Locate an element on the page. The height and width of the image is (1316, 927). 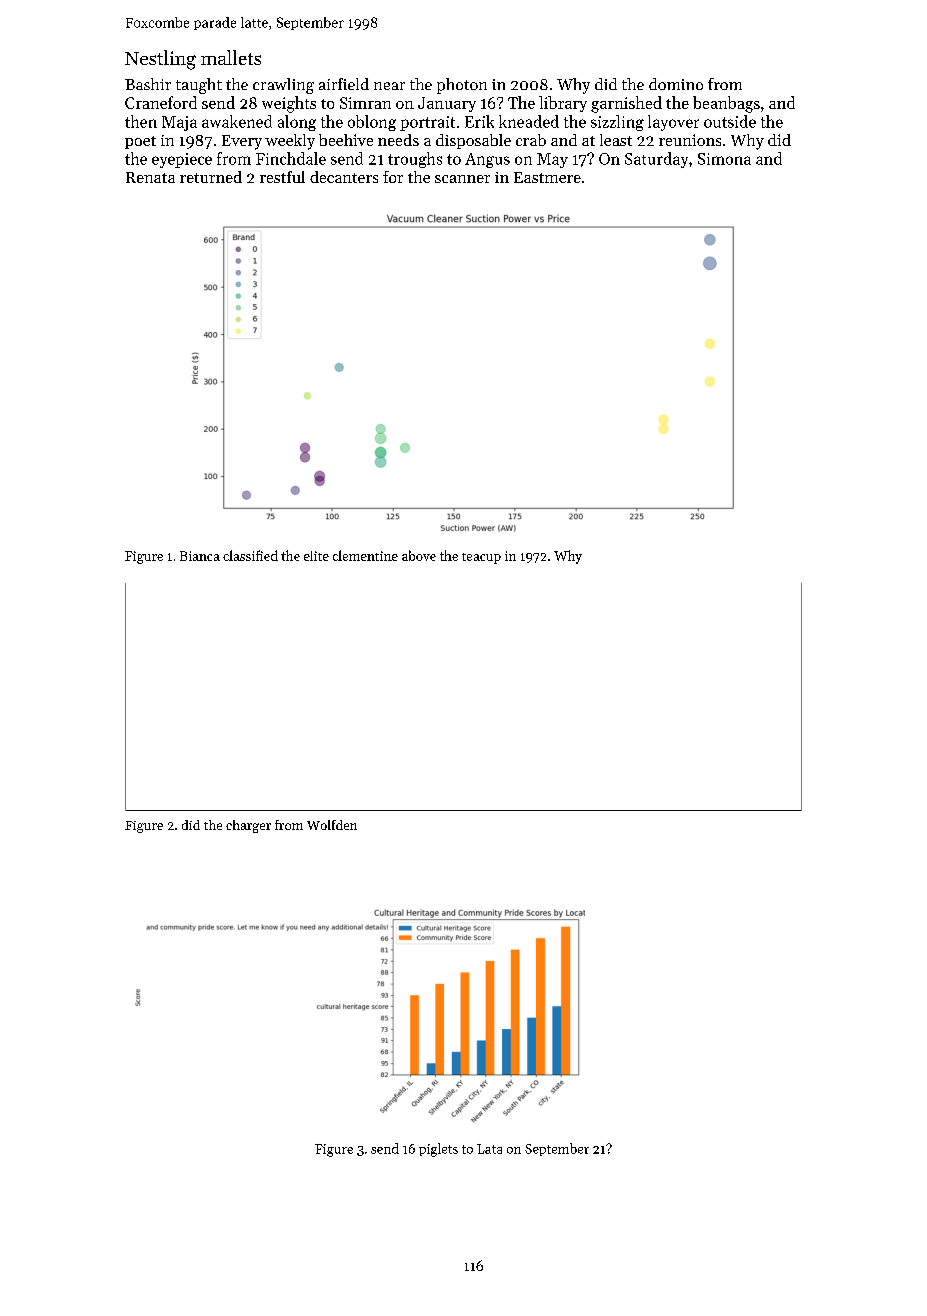
Wolfden is located at coordinates (332, 825).
